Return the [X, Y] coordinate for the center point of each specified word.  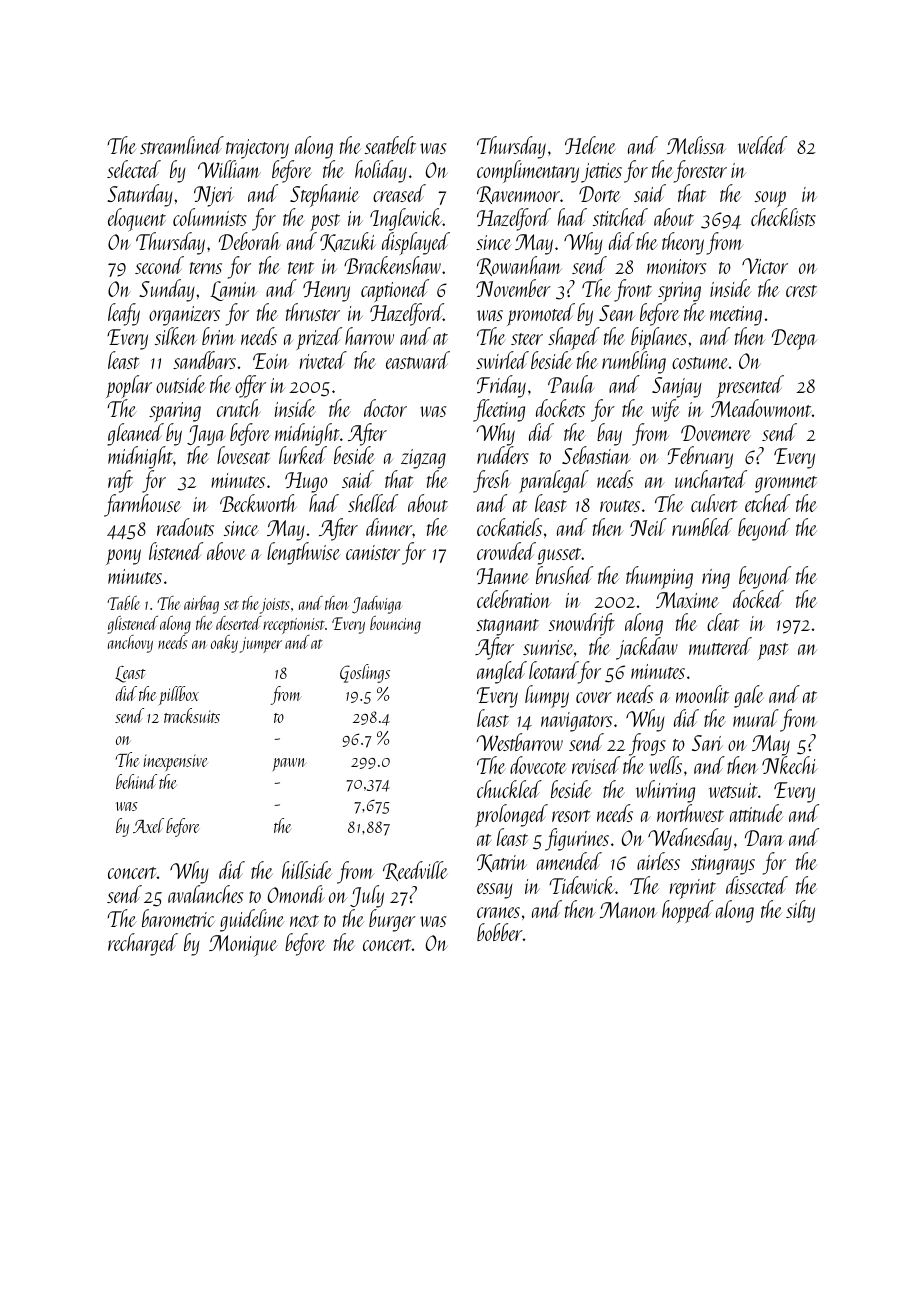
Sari [707, 743]
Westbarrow [520, 742]
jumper [260, 645]
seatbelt [390, 145]
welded [762, 145]
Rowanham [519, 266]
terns [206, 268]
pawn [290, 764]
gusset [560, 556]
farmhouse [142, 505]
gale [748, 696]
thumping [659, 577]
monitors [676, 266]
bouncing [395, 625]
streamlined [182, 145]
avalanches [205, 894]
